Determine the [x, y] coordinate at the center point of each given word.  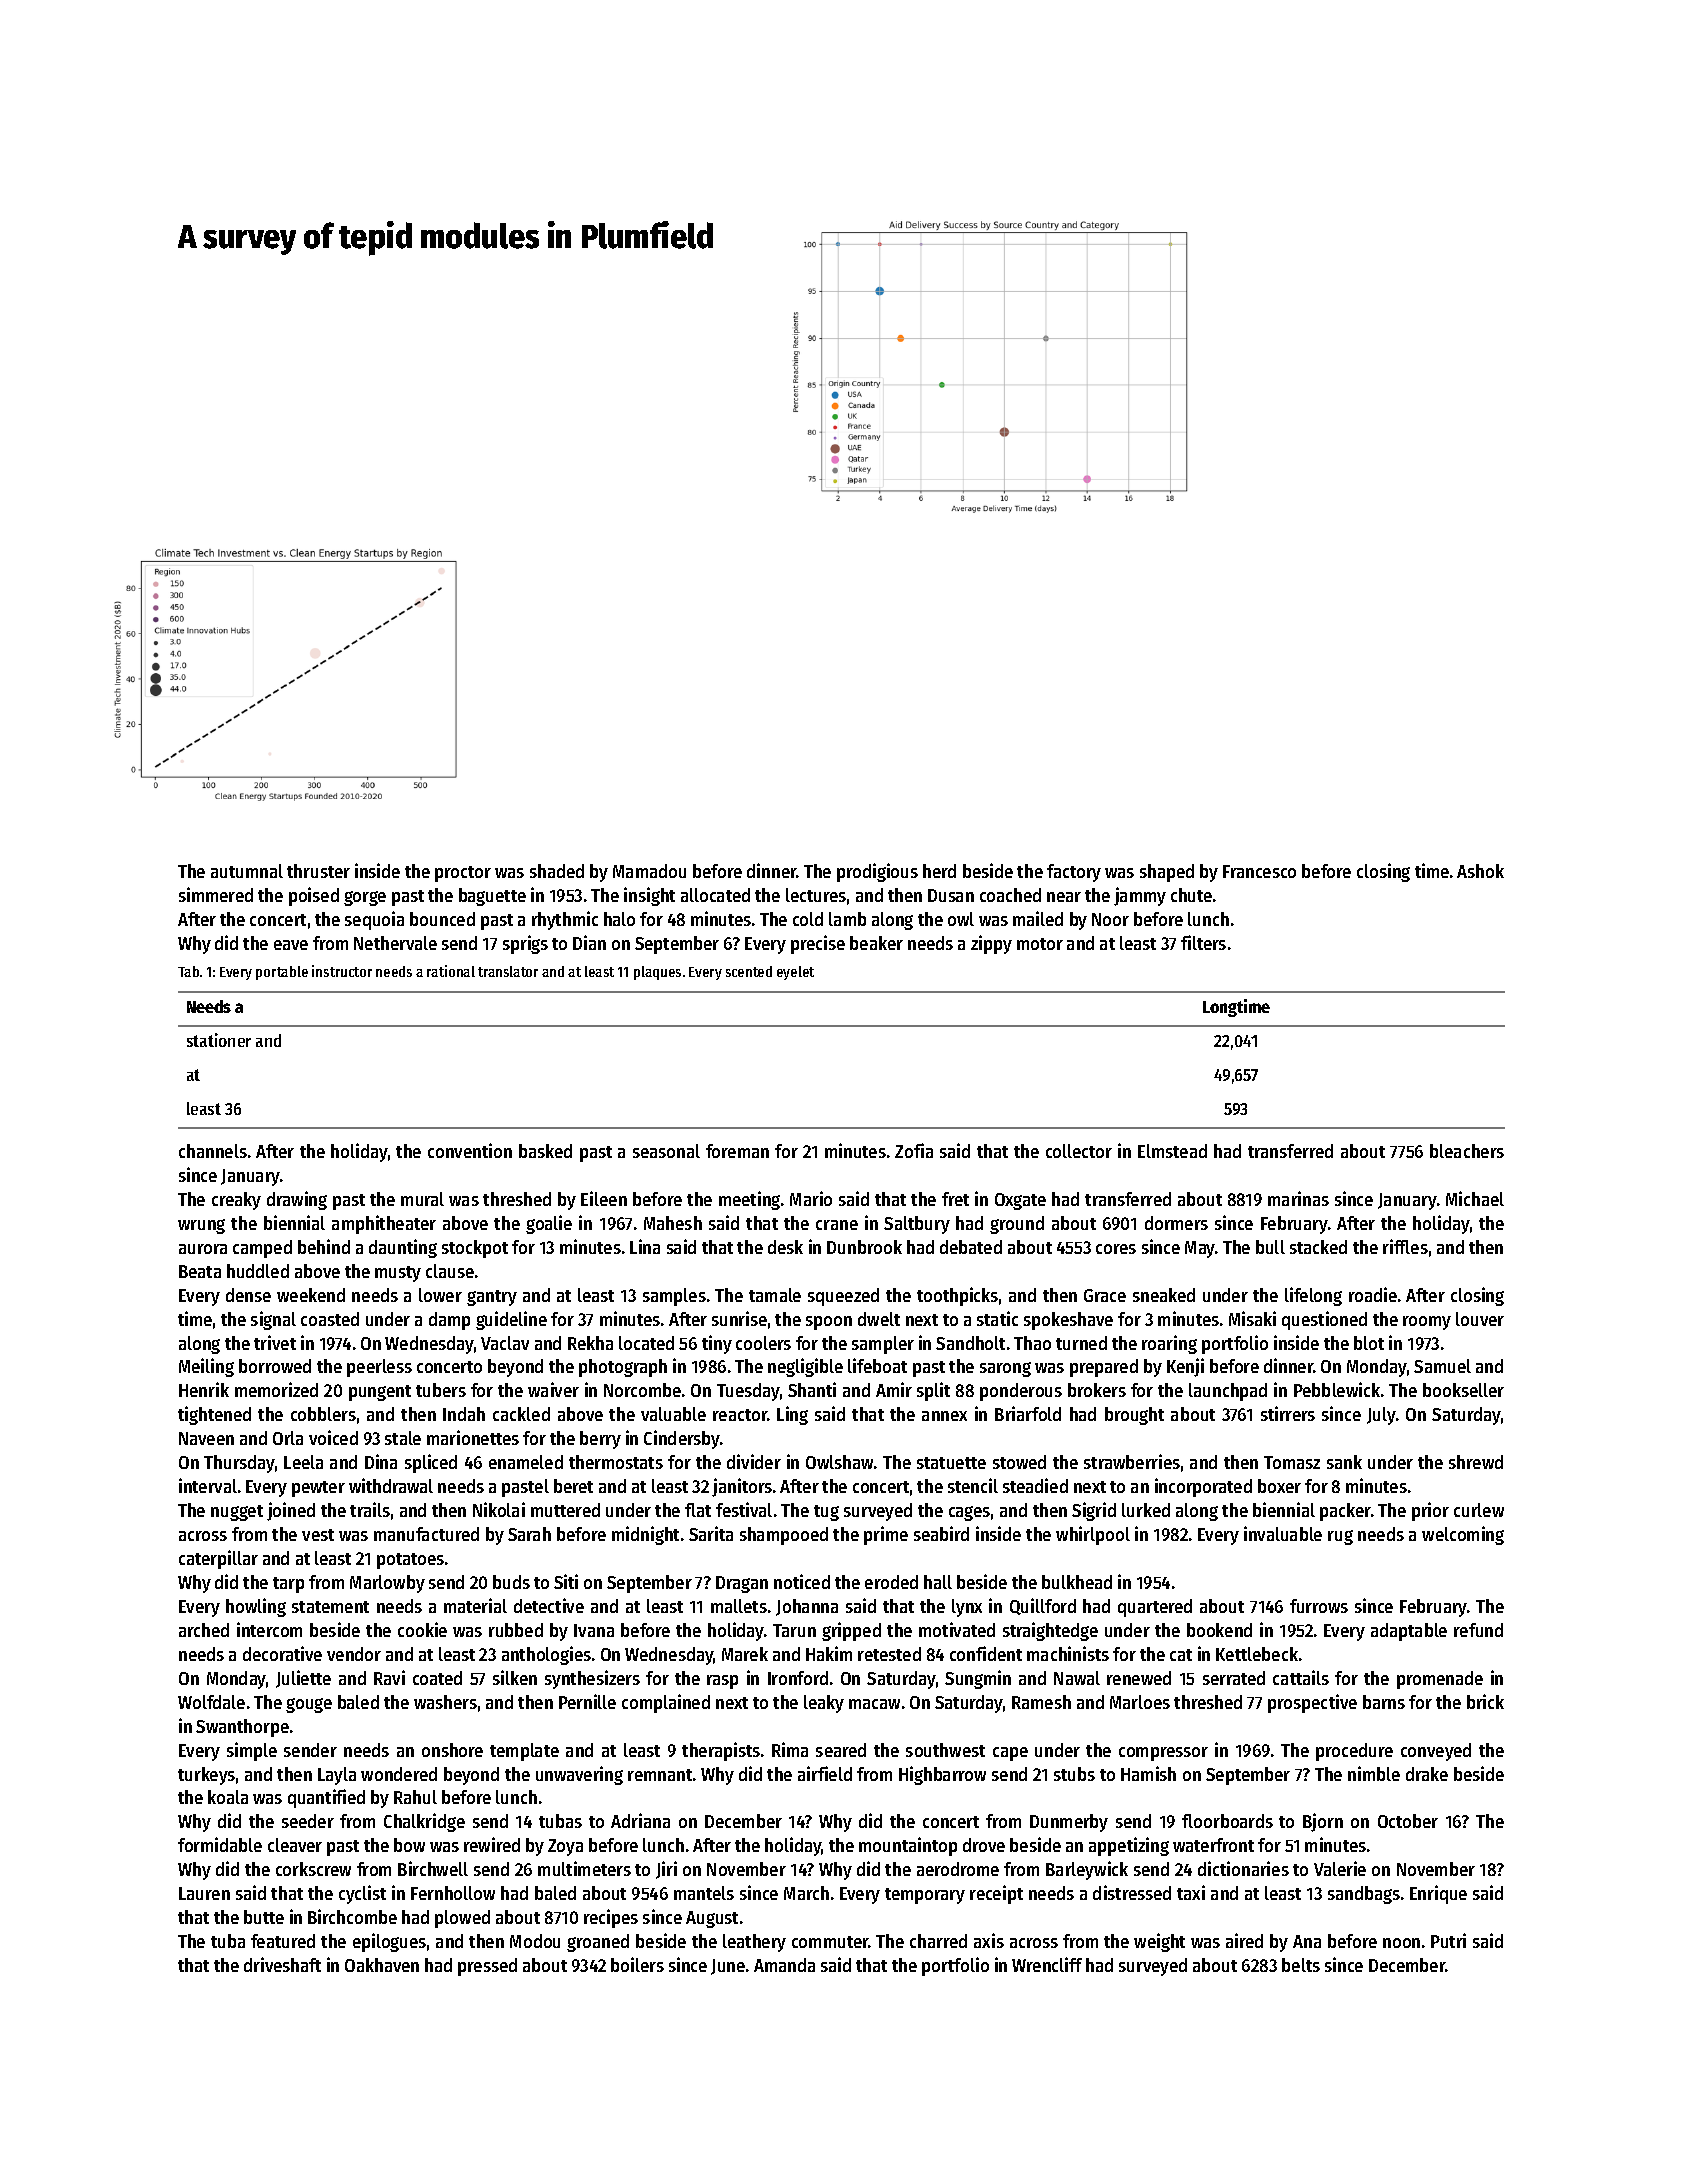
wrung [201, 1226]
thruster [318, 871]
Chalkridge [424, 1822]
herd [939, 871]
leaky [824, 1704]
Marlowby [387, 1584]
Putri [1448, 1940]
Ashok [1480, 871]
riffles [1405, 1246]
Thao [1032, 1343]
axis [989, 1940]
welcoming [1463, 1535]
